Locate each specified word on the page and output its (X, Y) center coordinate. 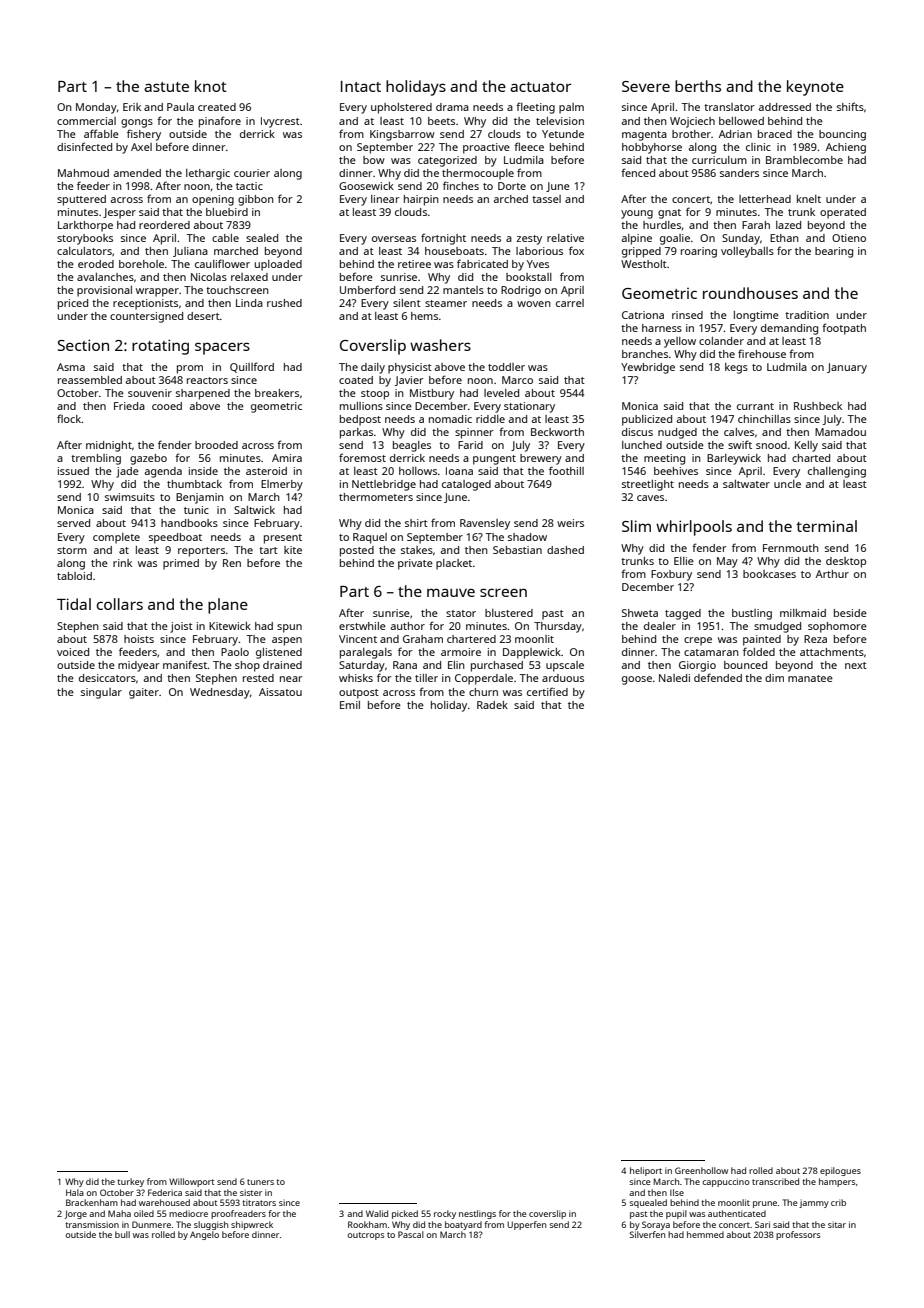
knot (211, 86)
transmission (92, 1224)
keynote (815, 88)
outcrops (365, 1236)
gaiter (144, 693)
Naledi (674, 678)
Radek (492, 705)
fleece (529, 146)
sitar (837, 1224)
